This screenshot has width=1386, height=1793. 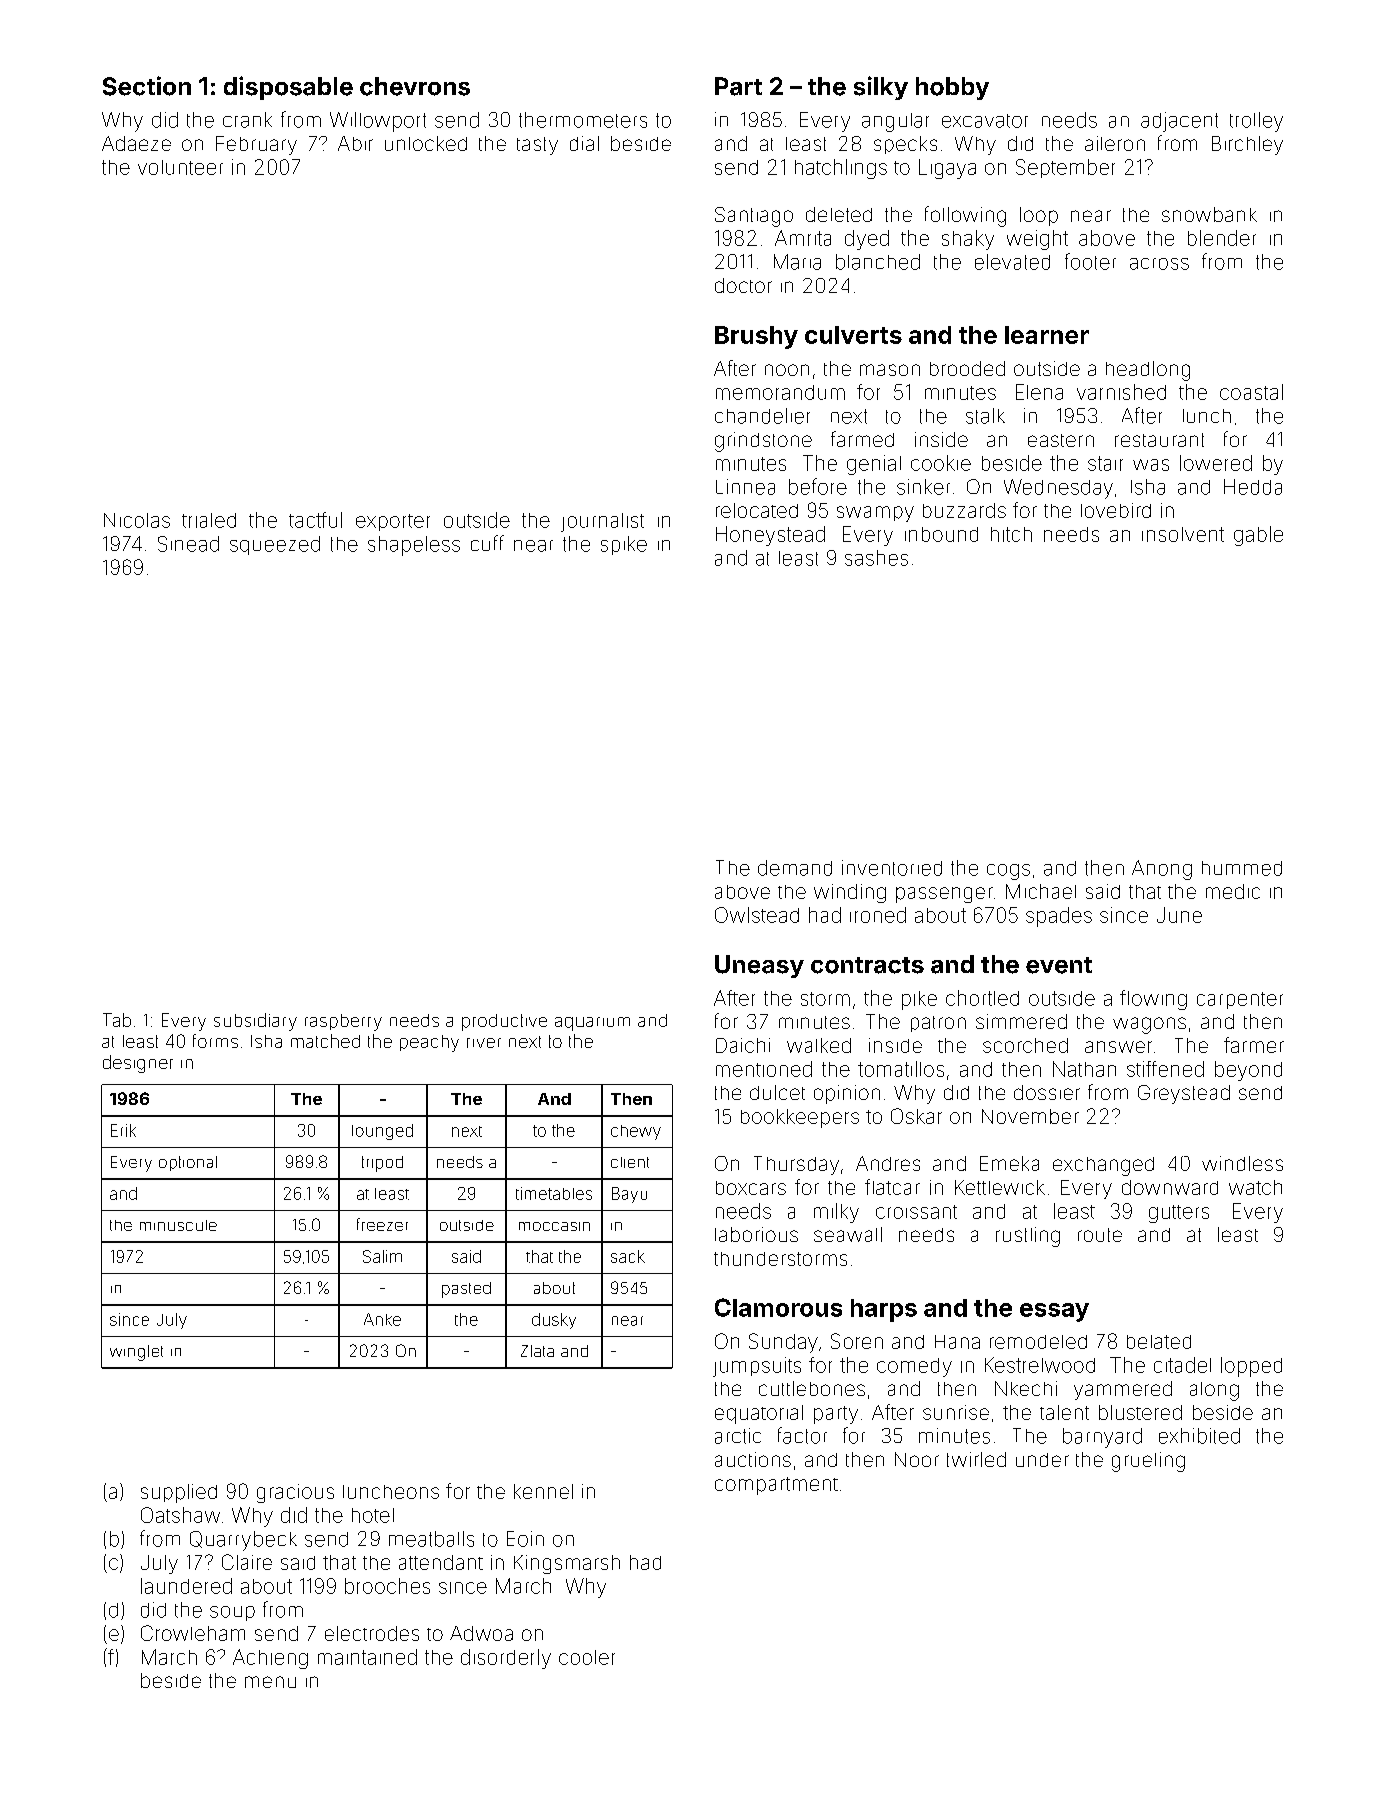 What do you see at coordinates (275, 545) in the screenshot?
I see `squeezed` at bounding box center [275, 545].
